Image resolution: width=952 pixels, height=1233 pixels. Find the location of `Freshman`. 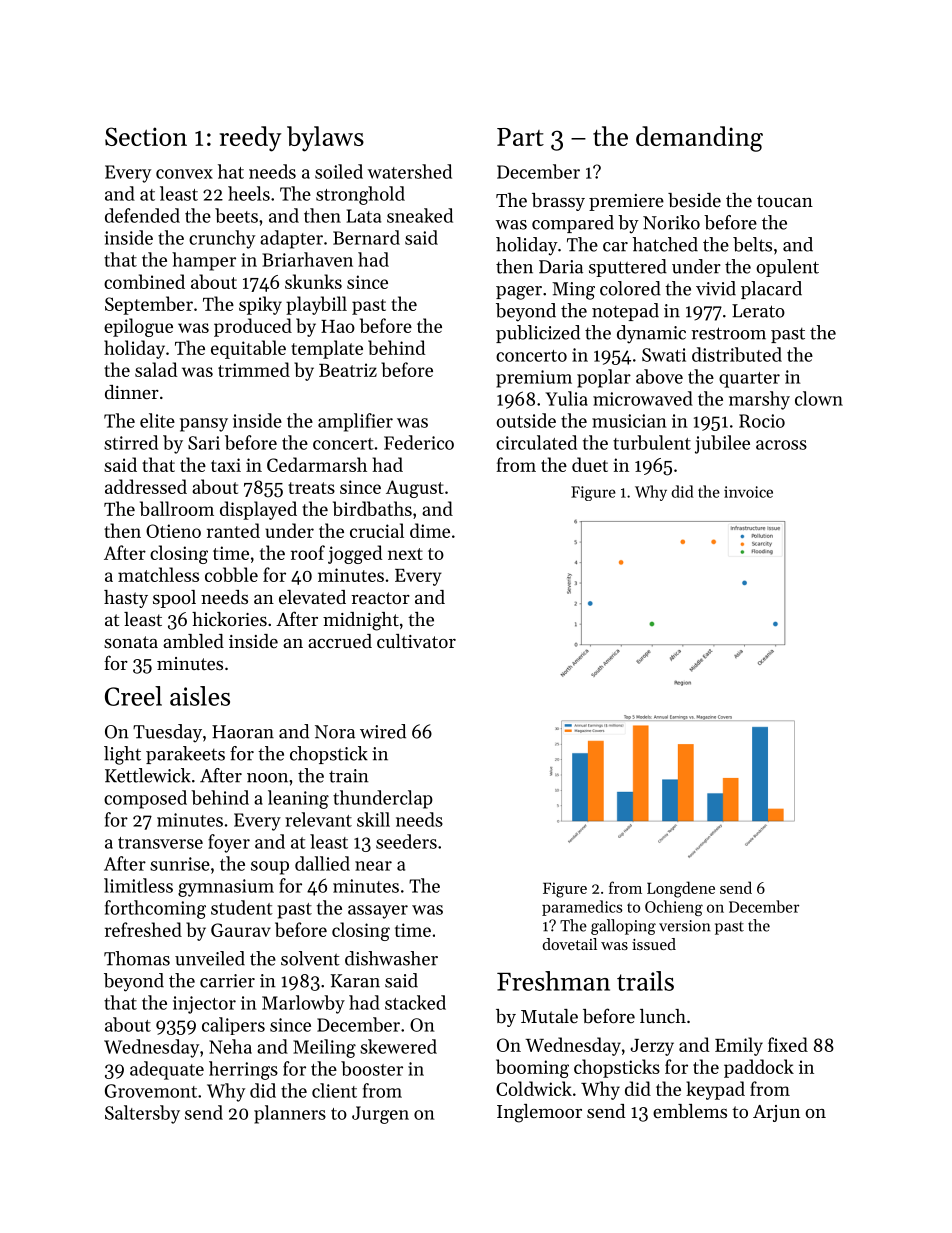

Freshman is located at coordinates (553, 981).
